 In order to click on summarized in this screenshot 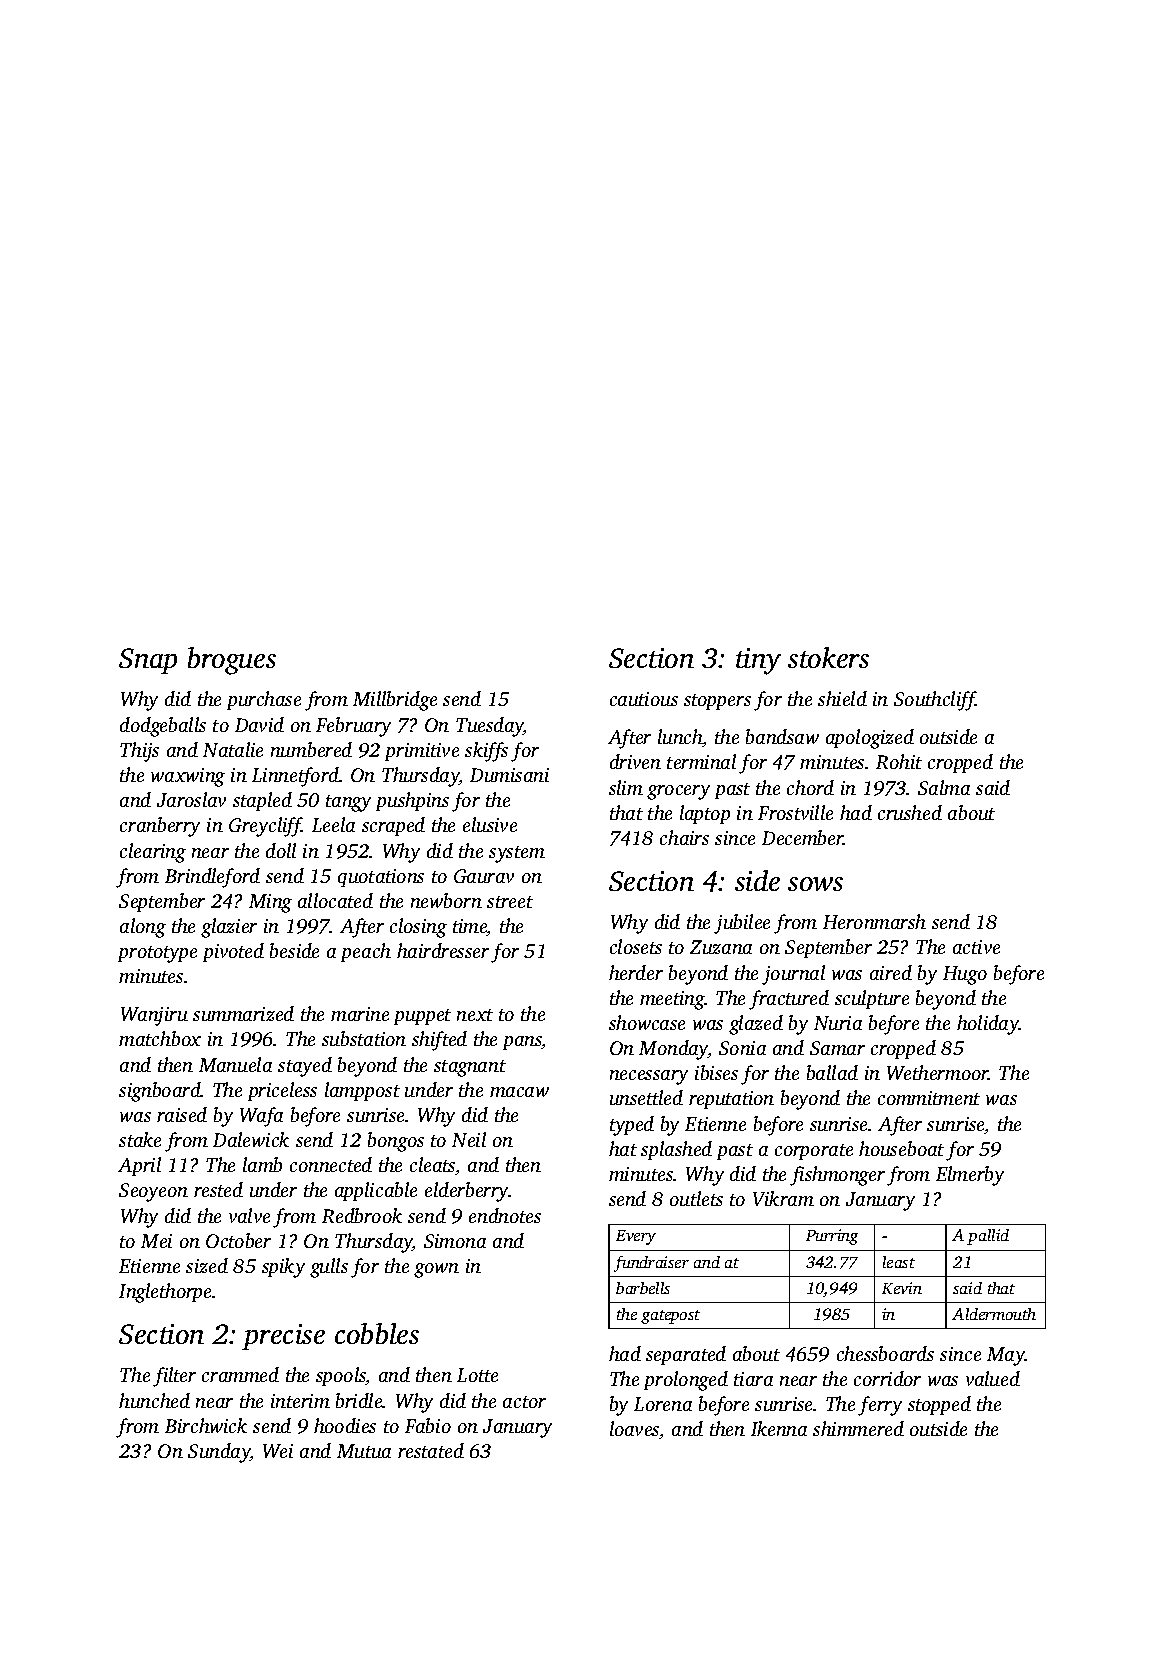, I will do `click(243, 1013)`.
